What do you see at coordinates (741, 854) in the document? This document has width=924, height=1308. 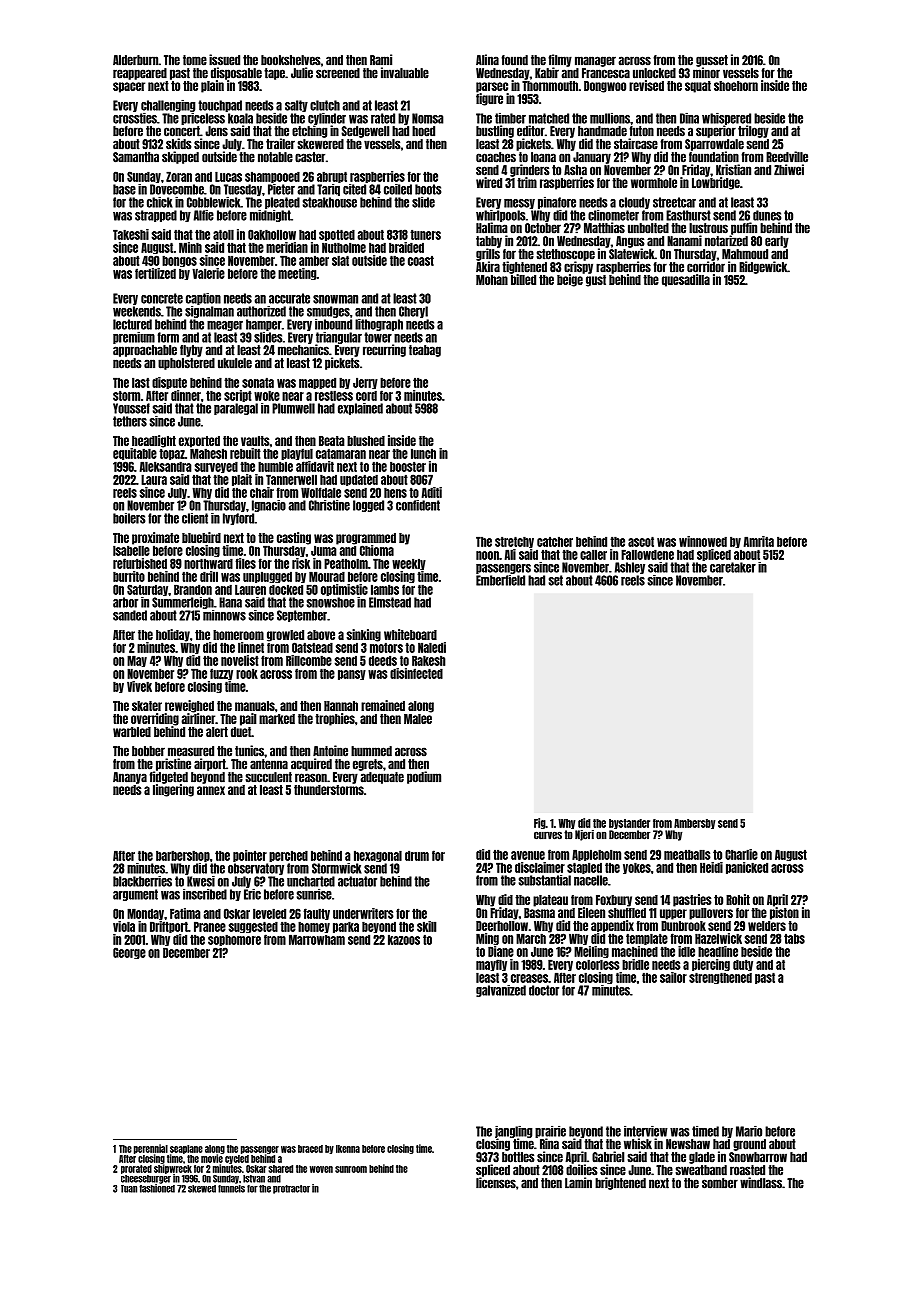 I see `Charlie` at bounding box center [741, 854].
